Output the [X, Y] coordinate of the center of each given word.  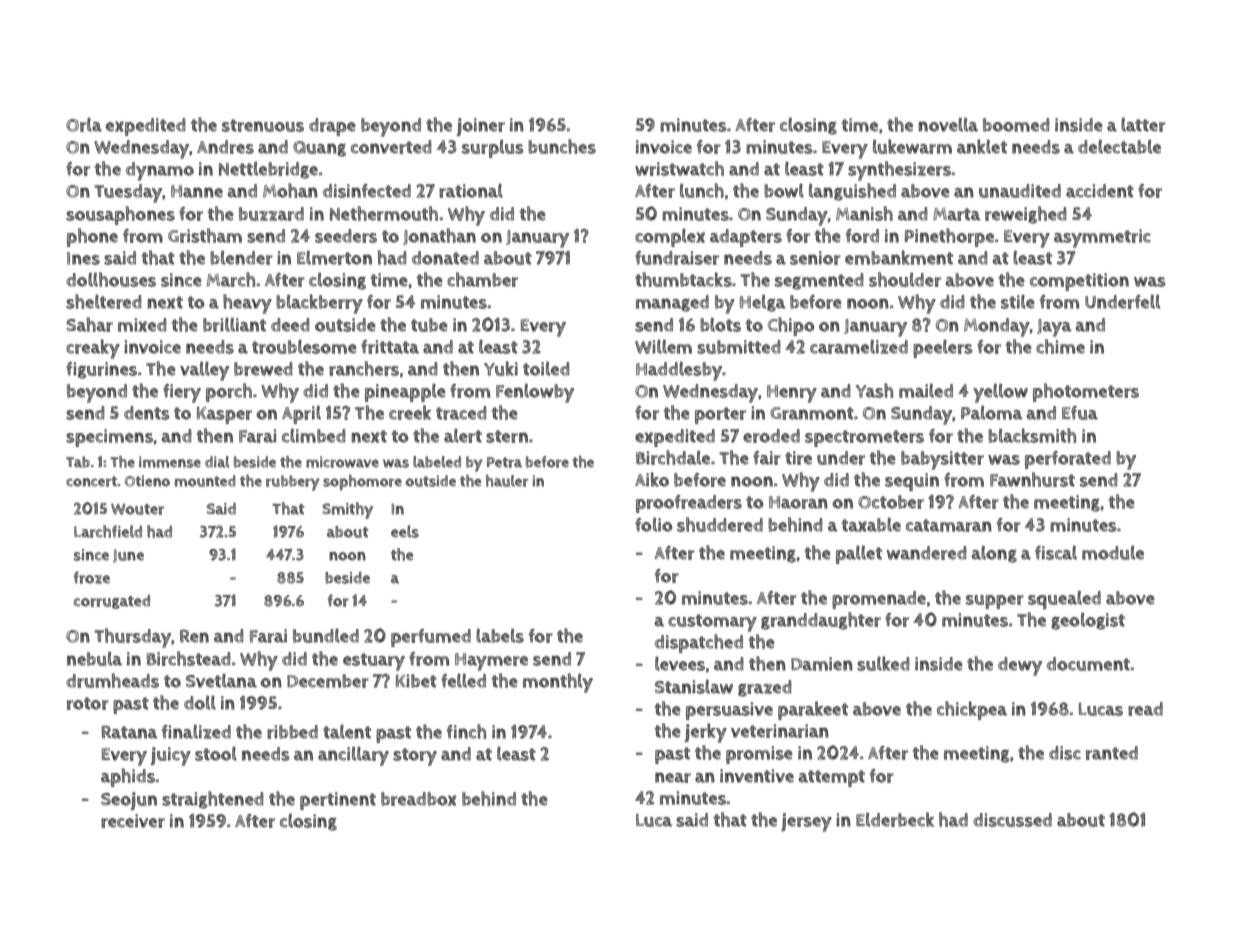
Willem [663, 346]
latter [1143, 124]
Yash [874, 390]
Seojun [129, 801]
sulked [883, 663]
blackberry [319, 304]
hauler [507, 481]
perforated [1068, 460]
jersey [806, 822]
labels [500, 635]
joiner [480, 127]
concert [91, 481]
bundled [326, 635]
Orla [84, 124]
